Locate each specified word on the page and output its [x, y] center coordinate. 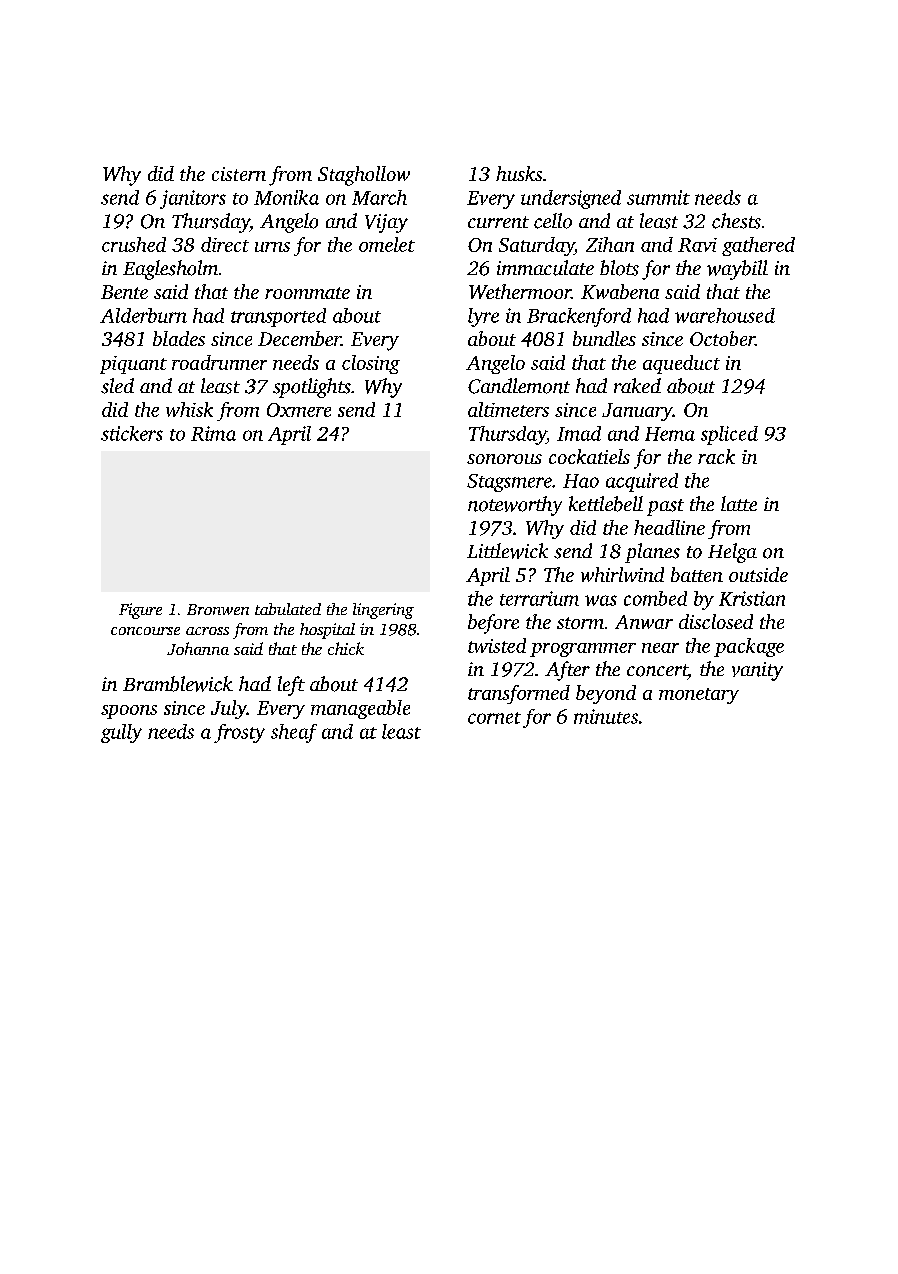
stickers [132, 433]
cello [553, 221]
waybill [737, 270]
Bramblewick [178, 684]
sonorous [504, 459]
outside [758, 574]
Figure [140, 611]
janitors [193, 199]
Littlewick [507, 551]
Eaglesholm [170, 270]
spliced [729, 435]
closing [371, 364]
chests [736, 221]
